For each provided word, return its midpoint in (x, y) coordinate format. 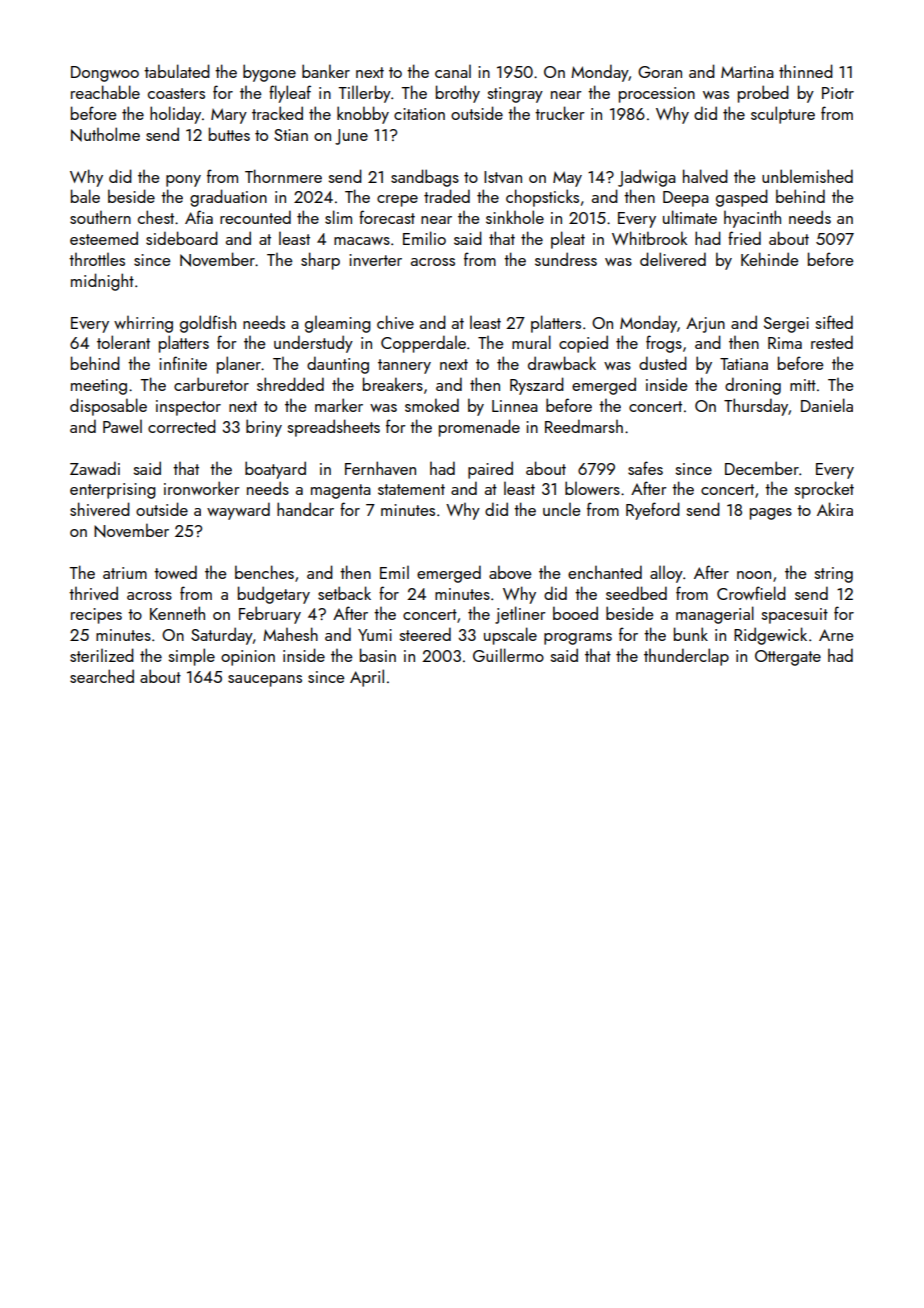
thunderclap (686, 657)
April (367, 678)
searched (102, 676)
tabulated (177, 71)
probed (763, 94)
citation (419, 114)
